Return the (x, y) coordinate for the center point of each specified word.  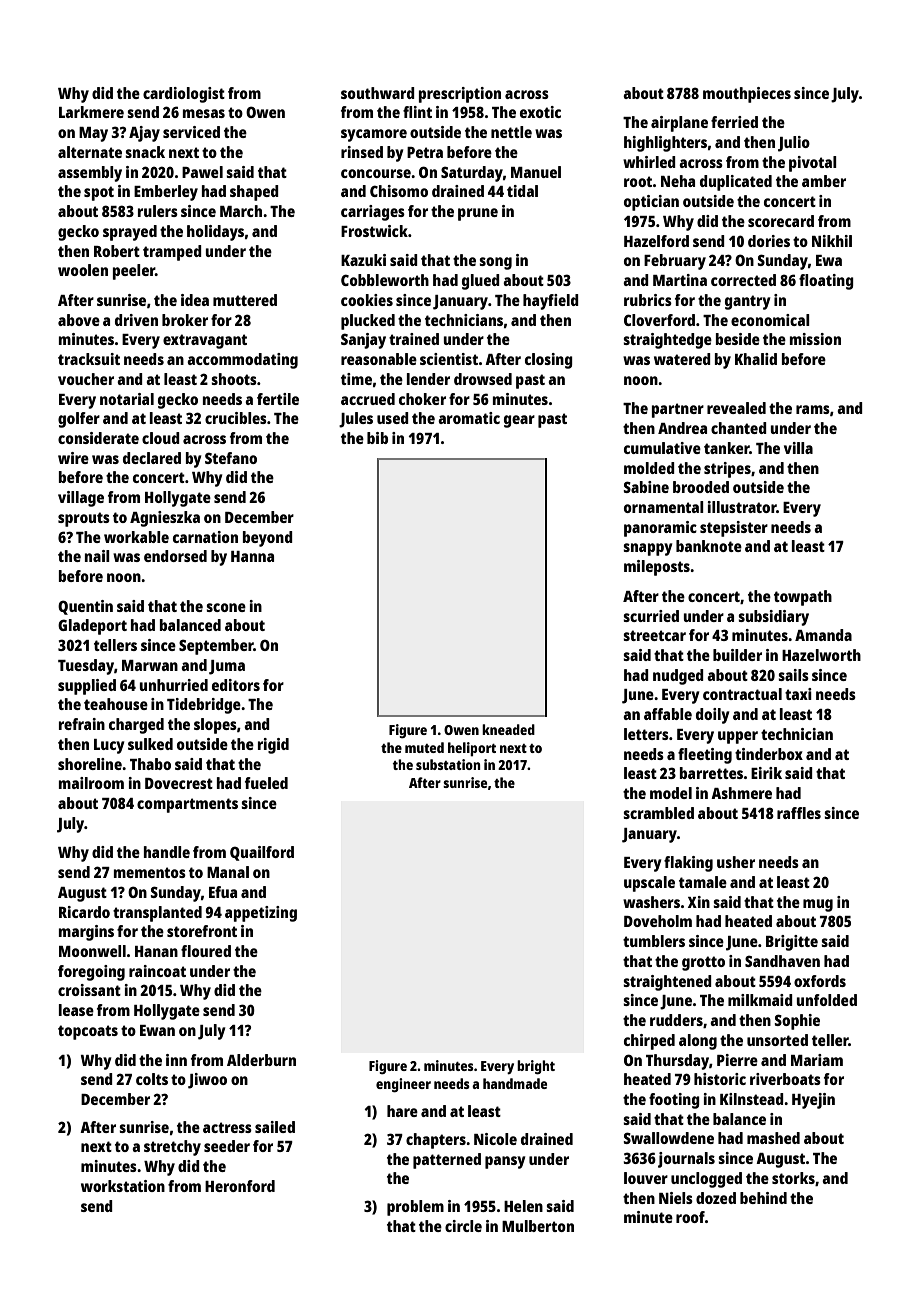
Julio (794, 144)
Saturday (472, 174)
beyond (268, 539)
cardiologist (184, 95)
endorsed (175, 556)
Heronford (240, 1186)
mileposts (657, 568)
